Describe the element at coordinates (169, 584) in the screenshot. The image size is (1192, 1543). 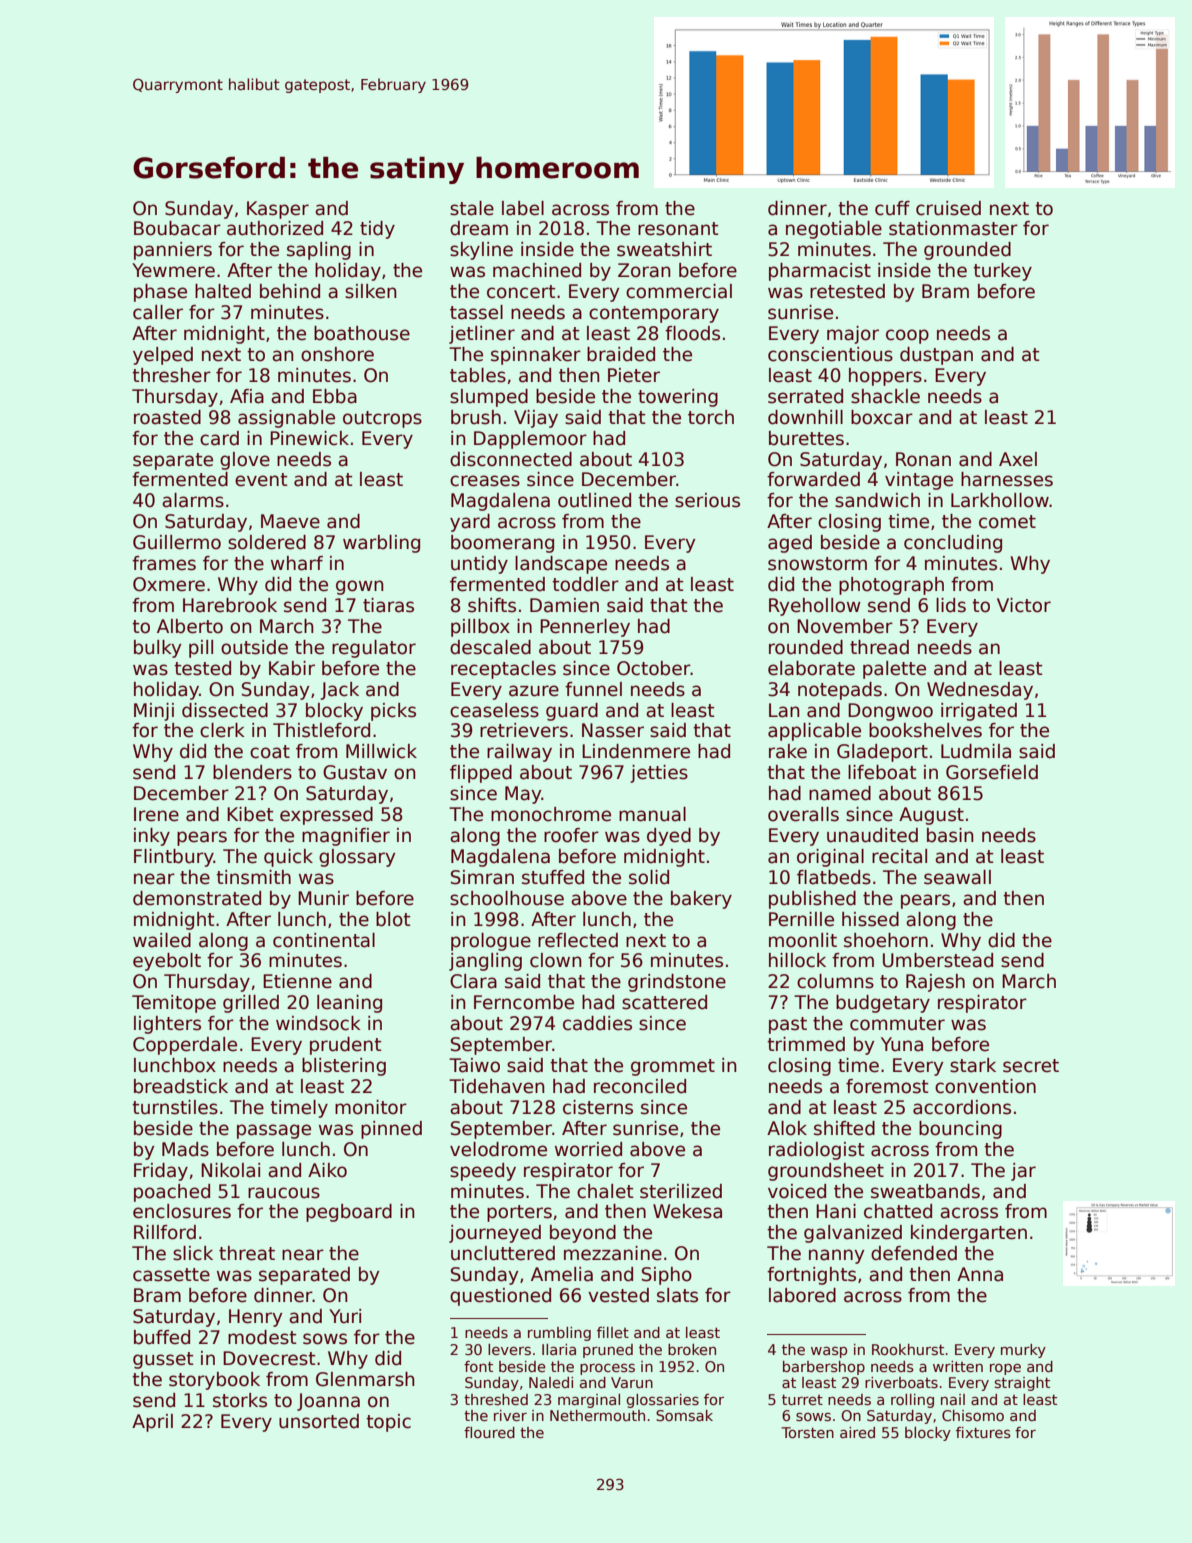
I see `Oxmere` at that location.
